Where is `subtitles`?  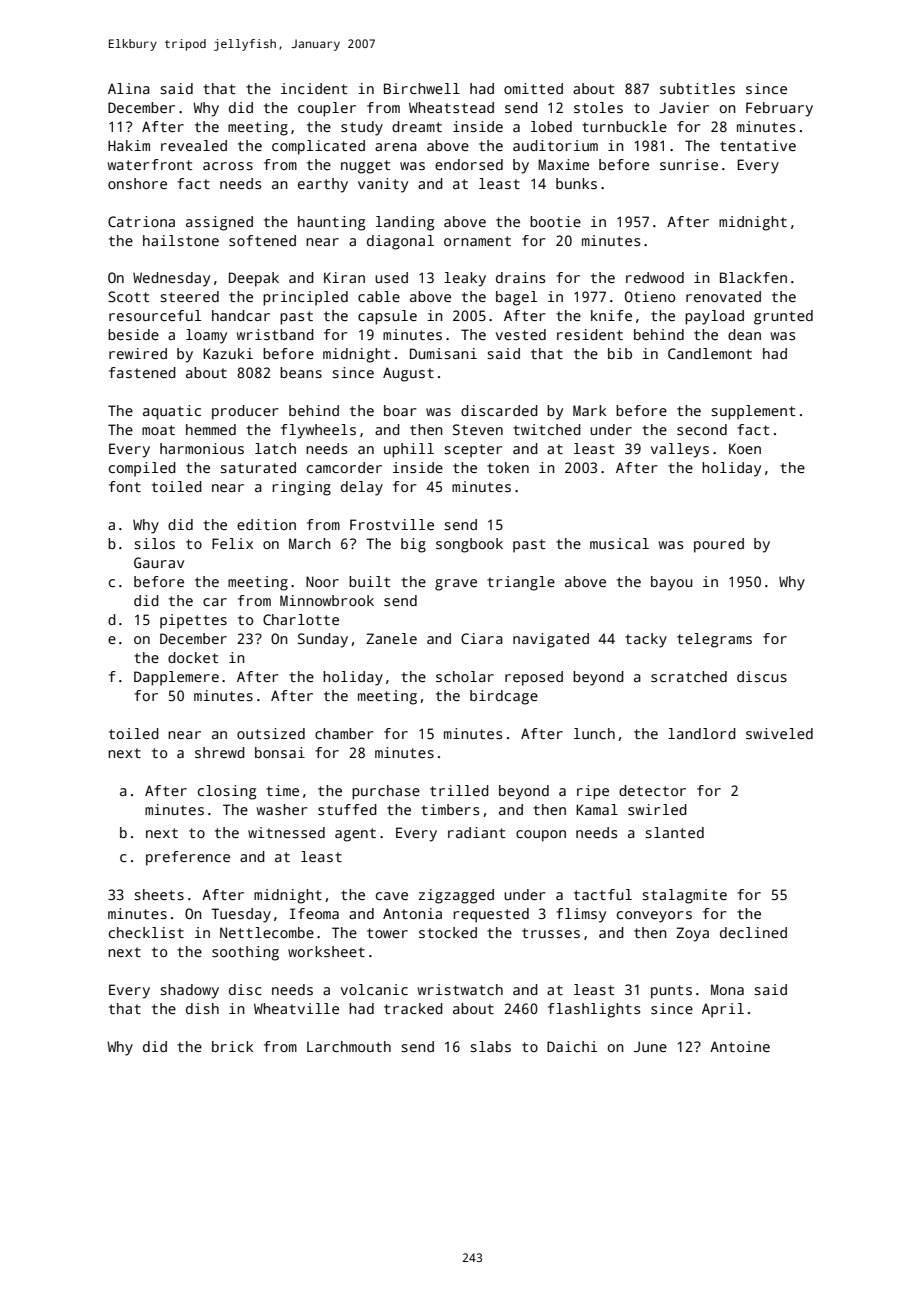
subtitles is located at coordinates (697, 88).
